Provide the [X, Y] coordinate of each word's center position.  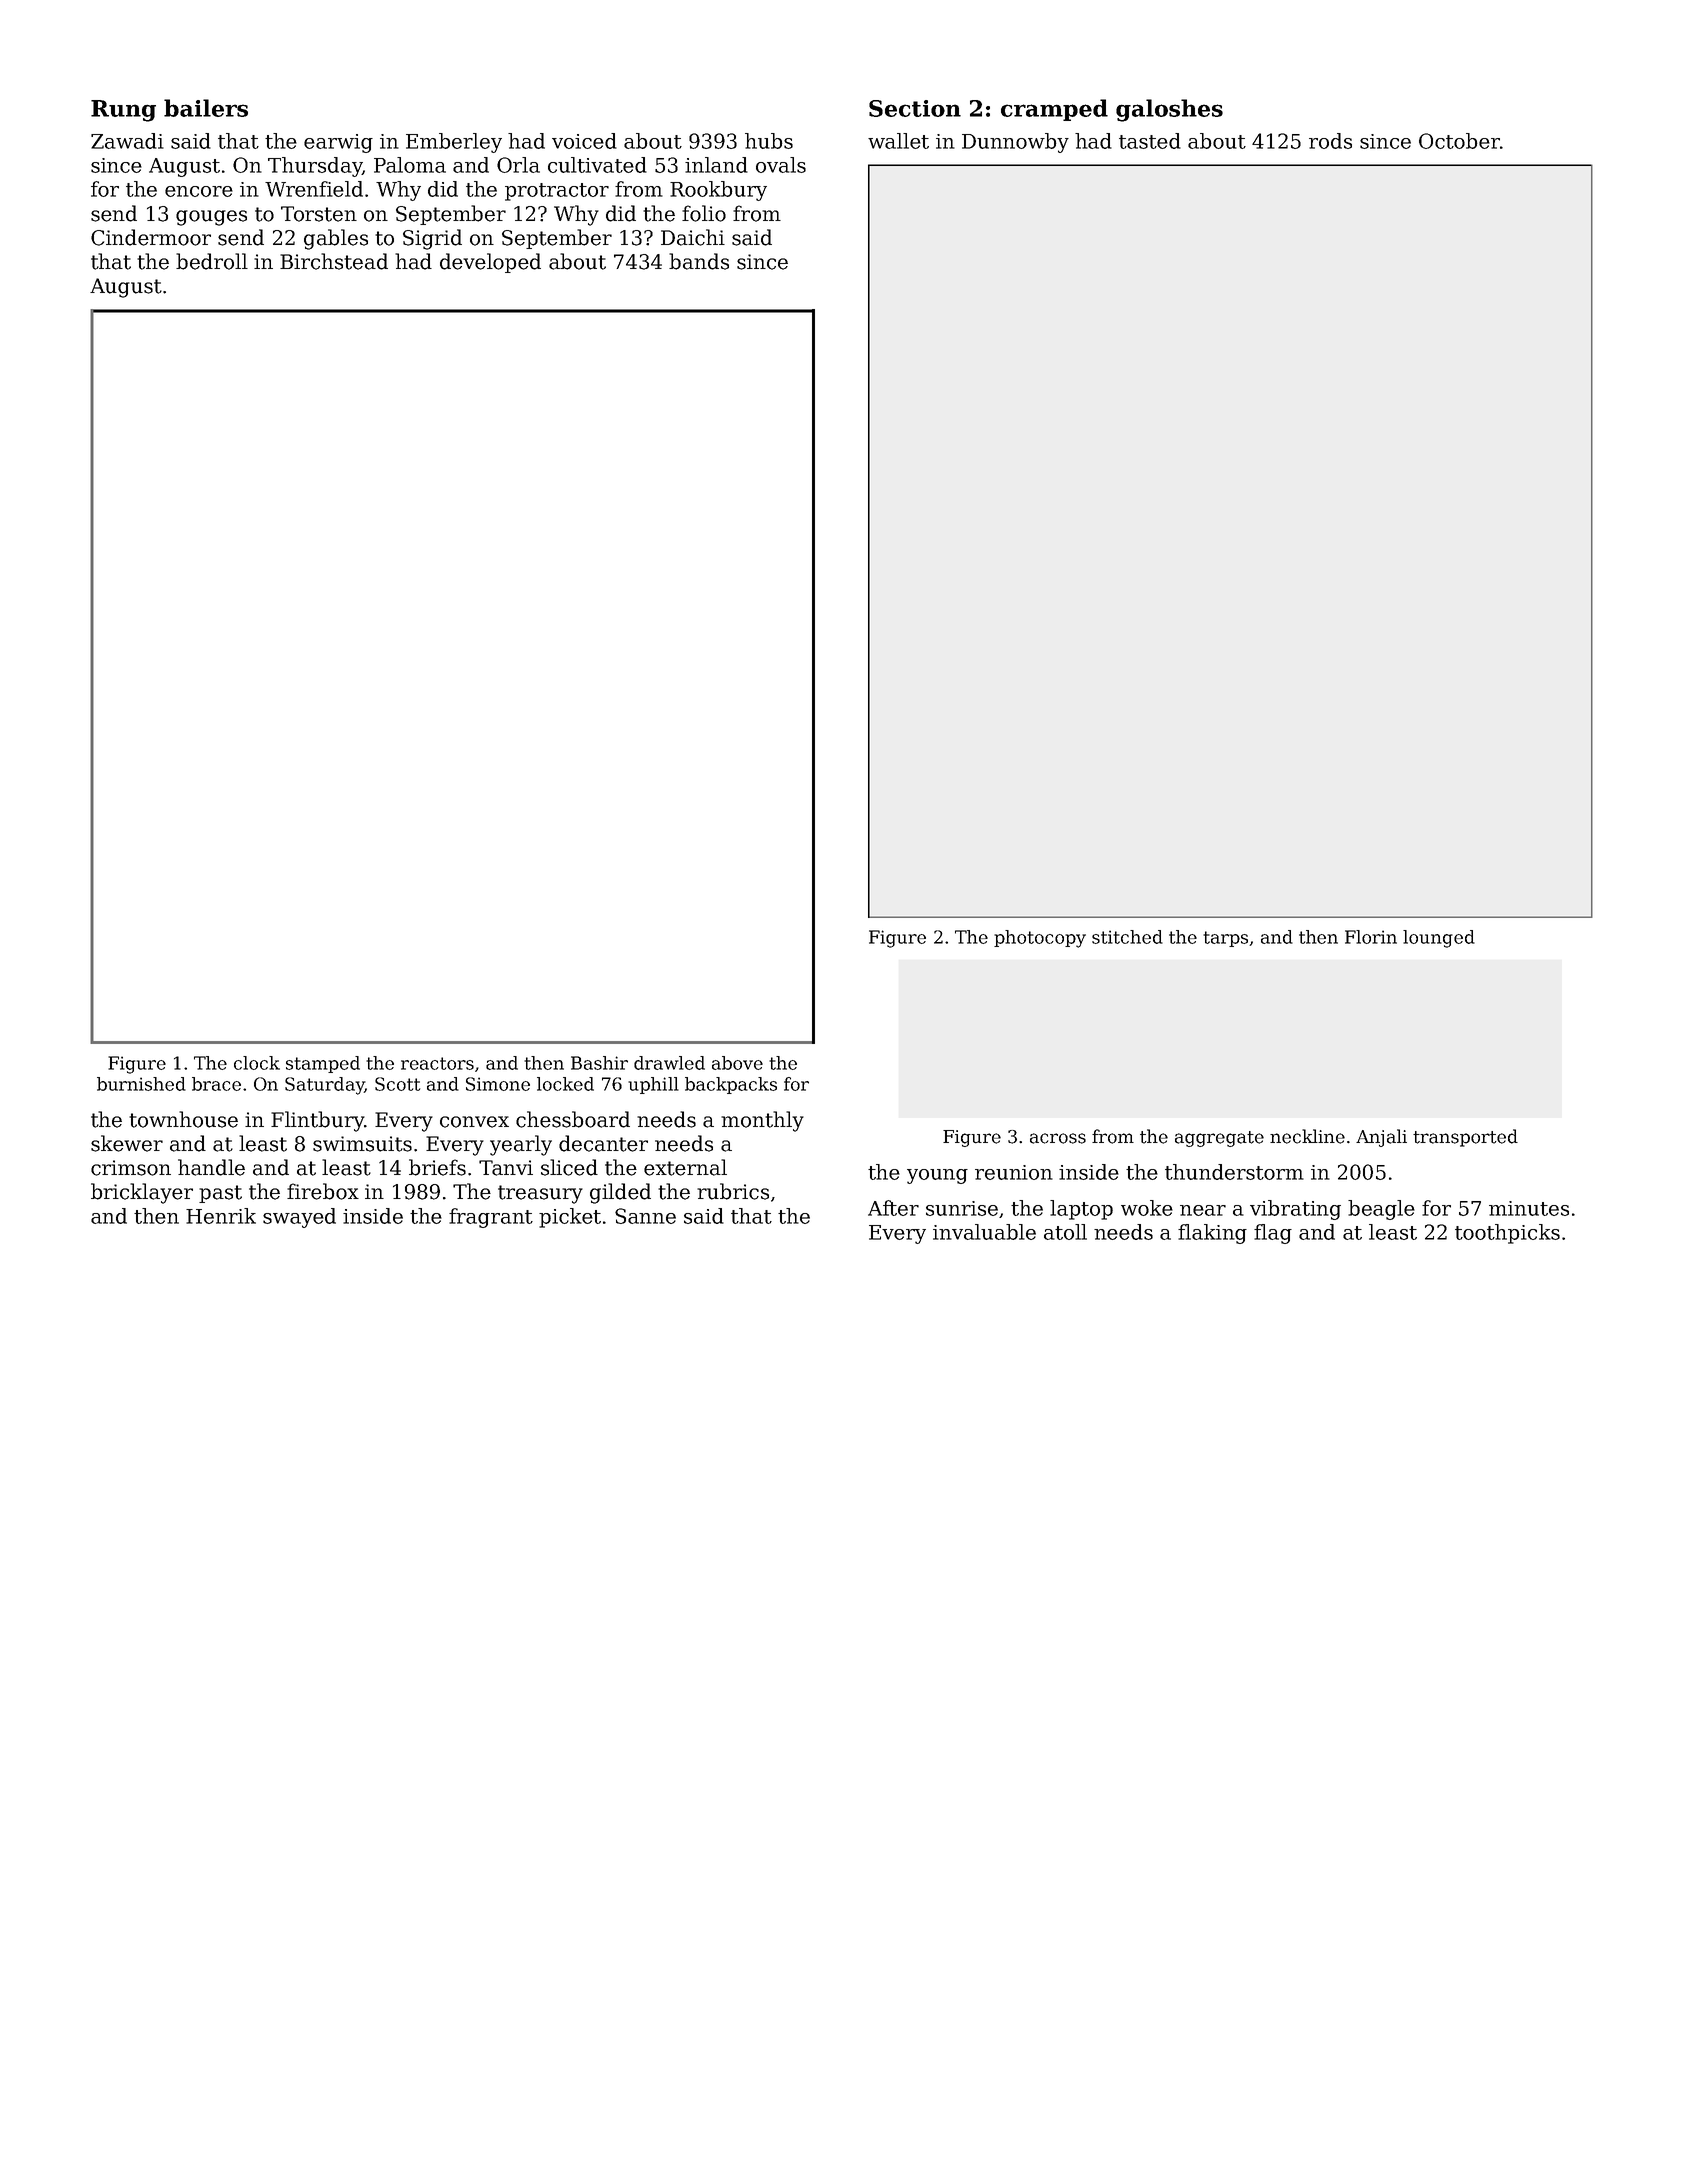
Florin [1371, 937]
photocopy [1040, 939]
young [937, 1176]
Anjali [1381, 1138]
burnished [141, 1084]
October [1459, 141]
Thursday [315, 167]
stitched [1127, 937]
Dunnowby [1015, 143]
